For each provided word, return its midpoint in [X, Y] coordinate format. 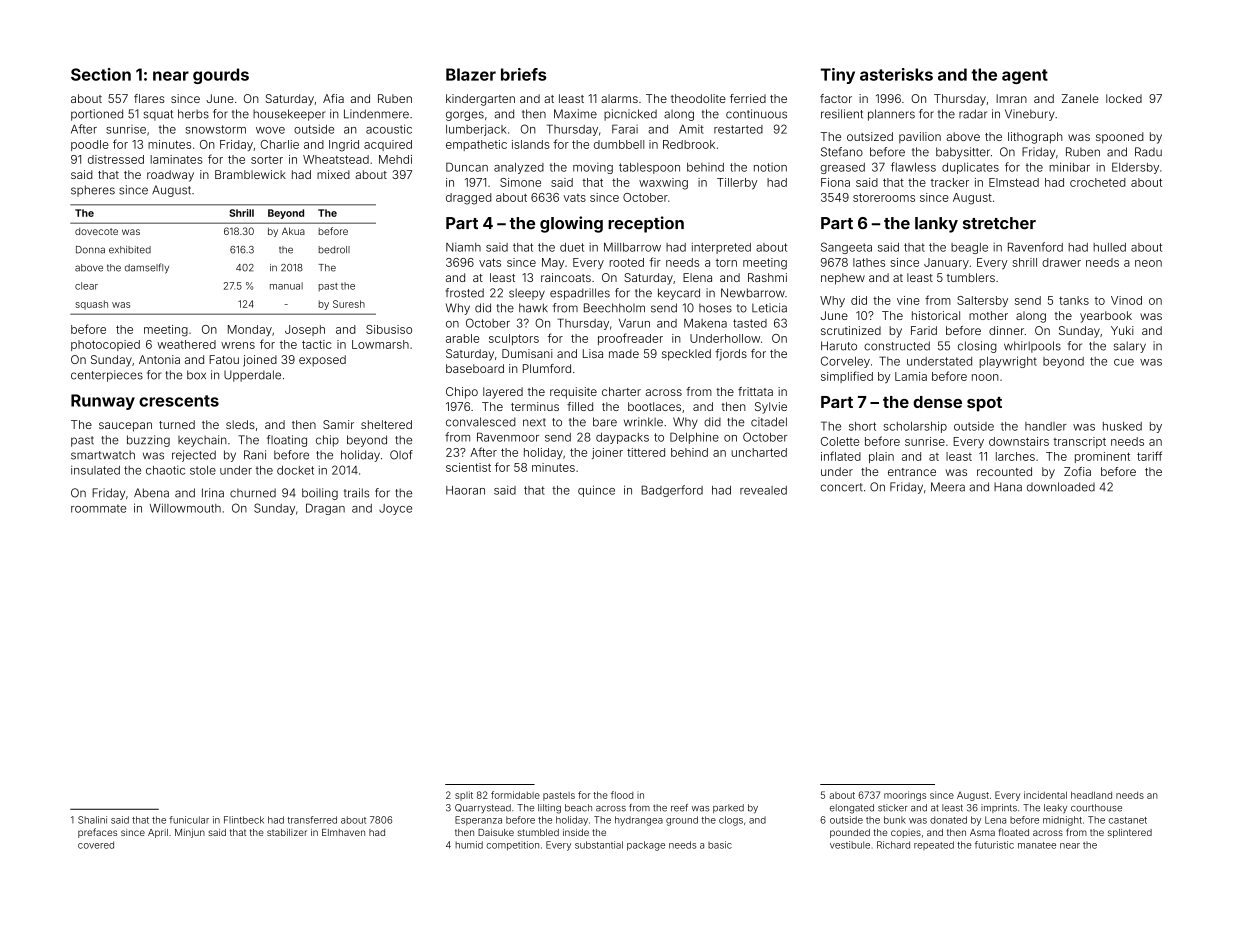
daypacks [622, 438]
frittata [755, 391]
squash [91, 305]
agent [1025, 76]
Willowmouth [185, 508]
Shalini [92, 820]
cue [1124, 362]
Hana [1008, 487]
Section [101, 74]
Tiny [837, 76]
